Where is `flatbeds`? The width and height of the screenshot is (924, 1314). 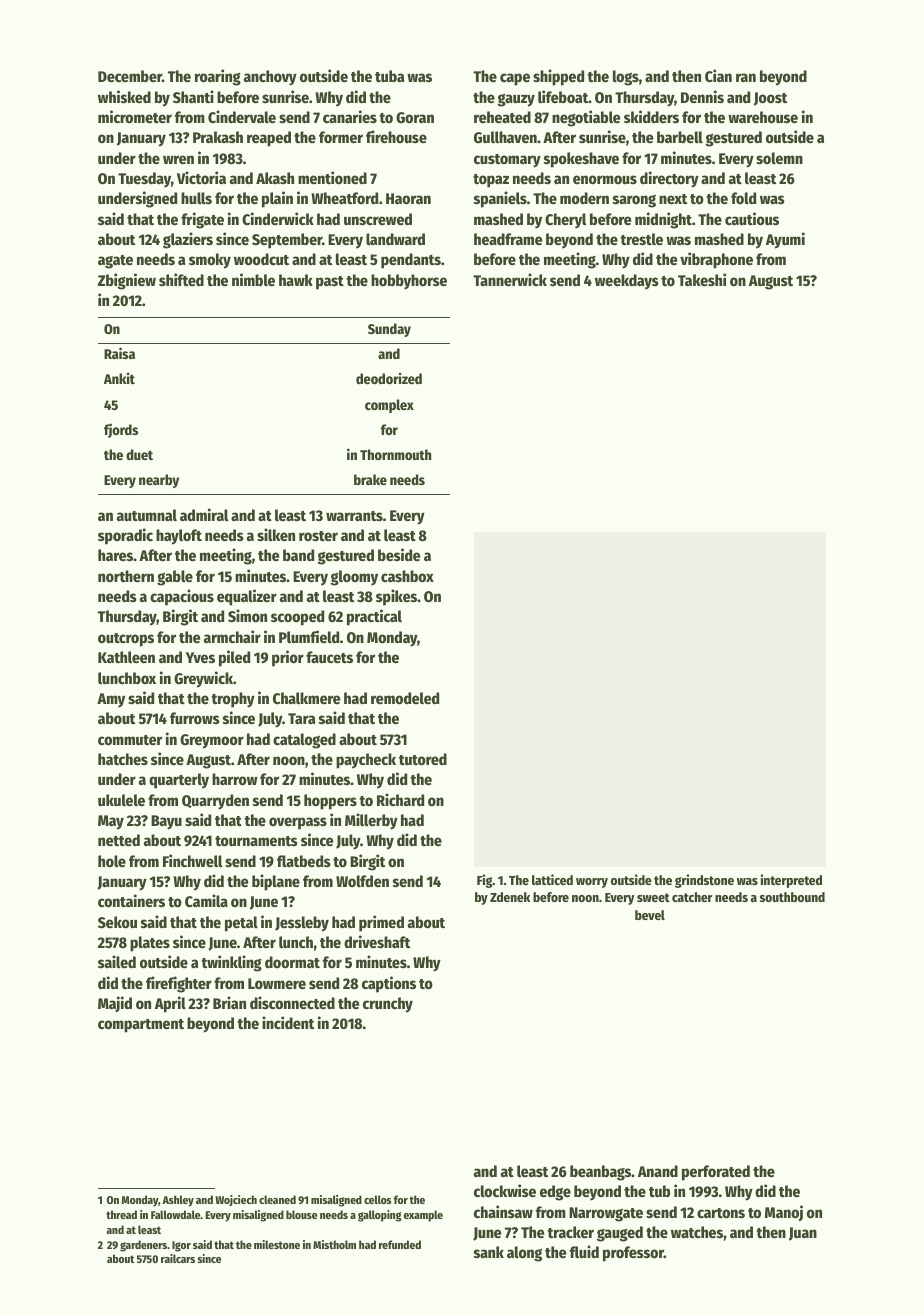 flatbeds is located at coordinates (304, 861).
